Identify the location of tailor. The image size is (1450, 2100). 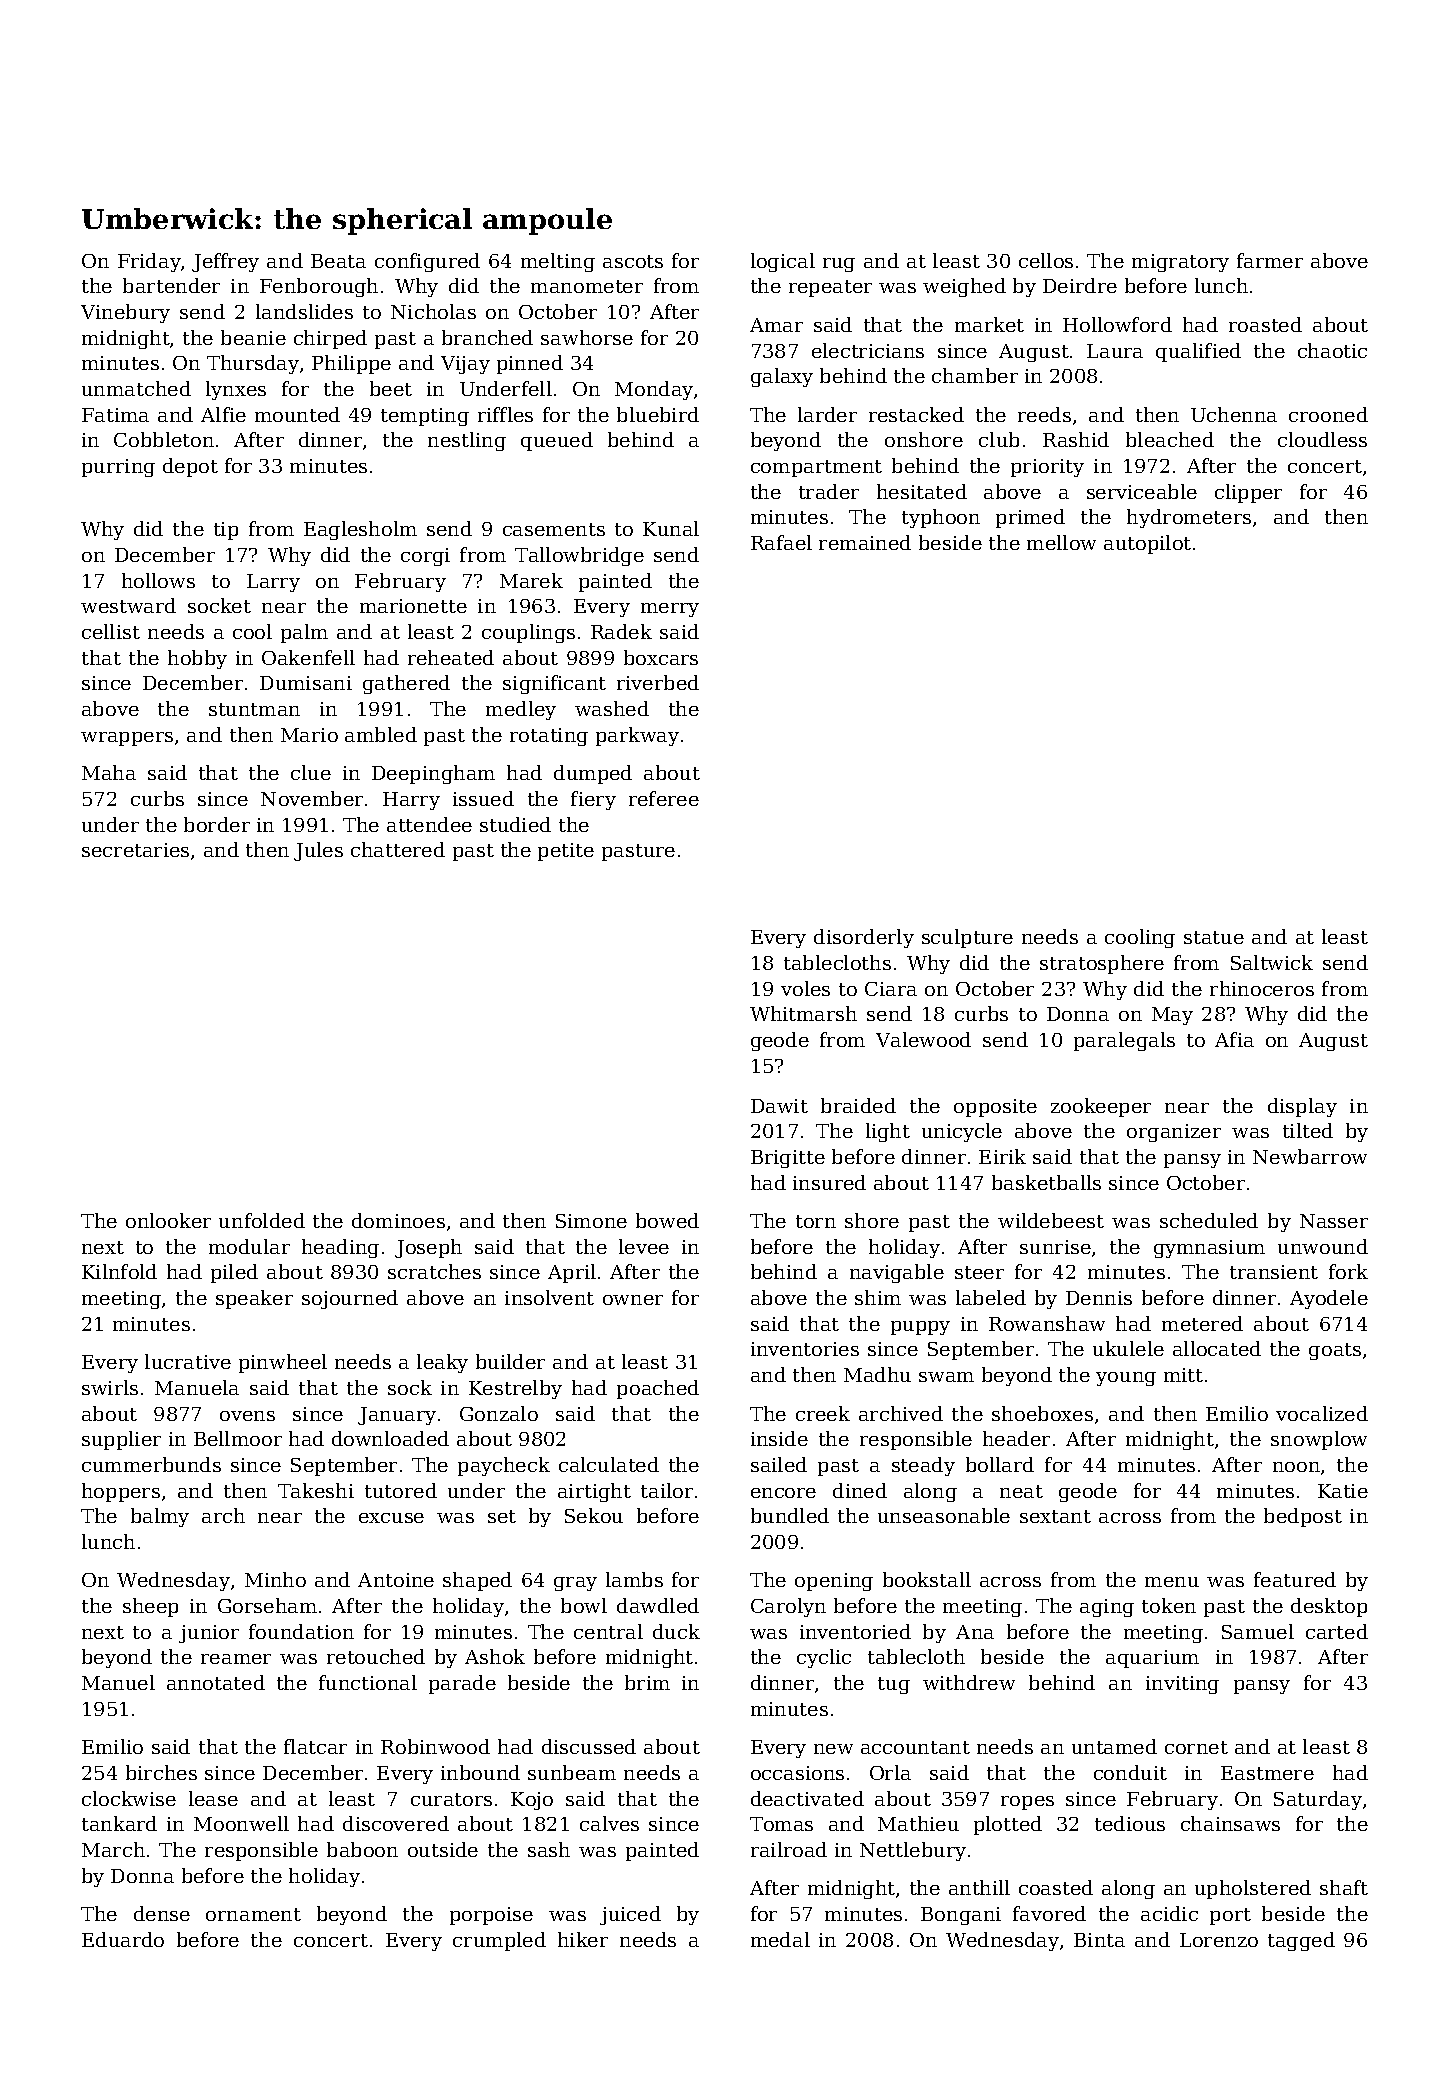
(667, 1490).
